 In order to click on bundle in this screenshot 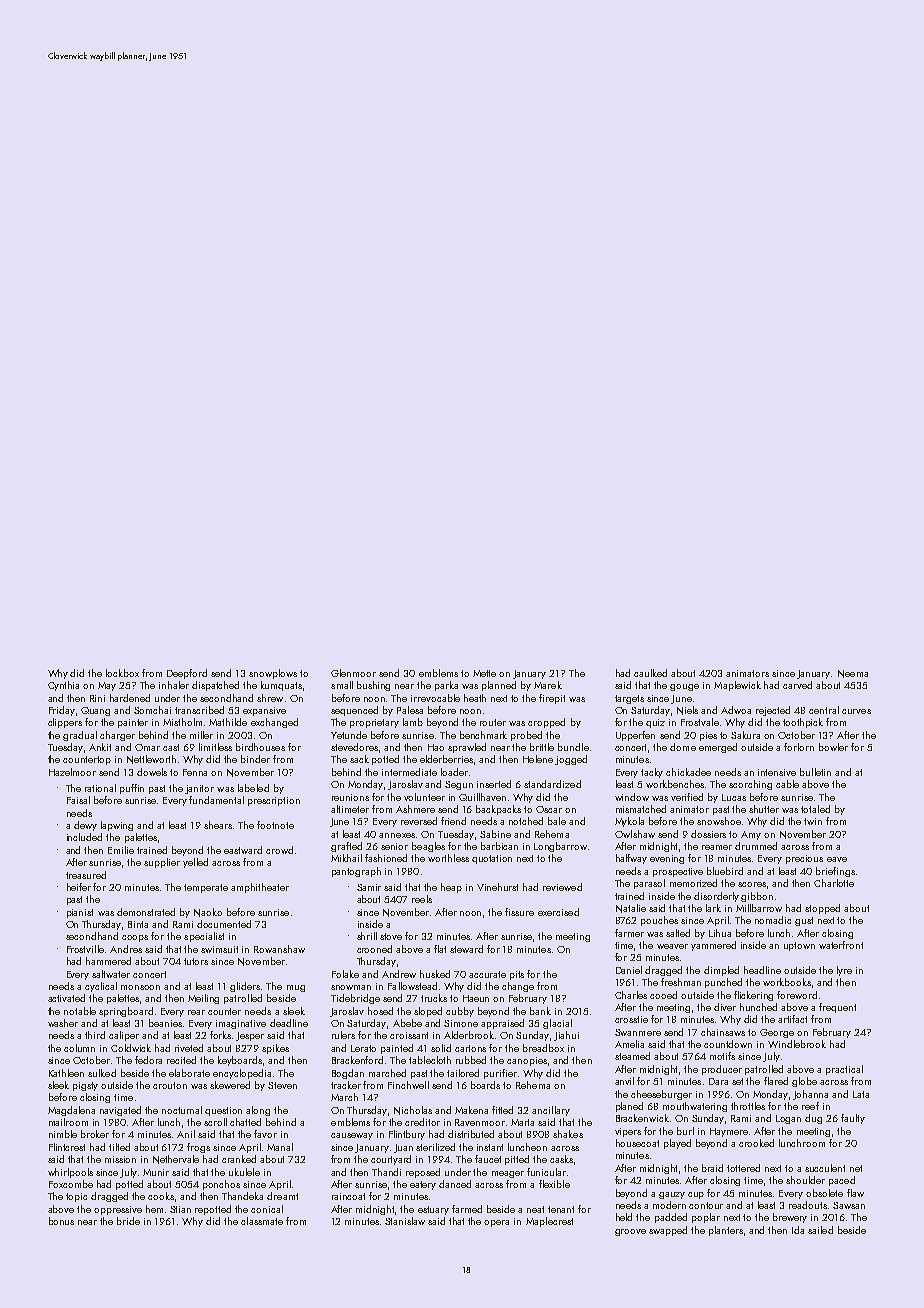, I will do `click(573, 747)`.
